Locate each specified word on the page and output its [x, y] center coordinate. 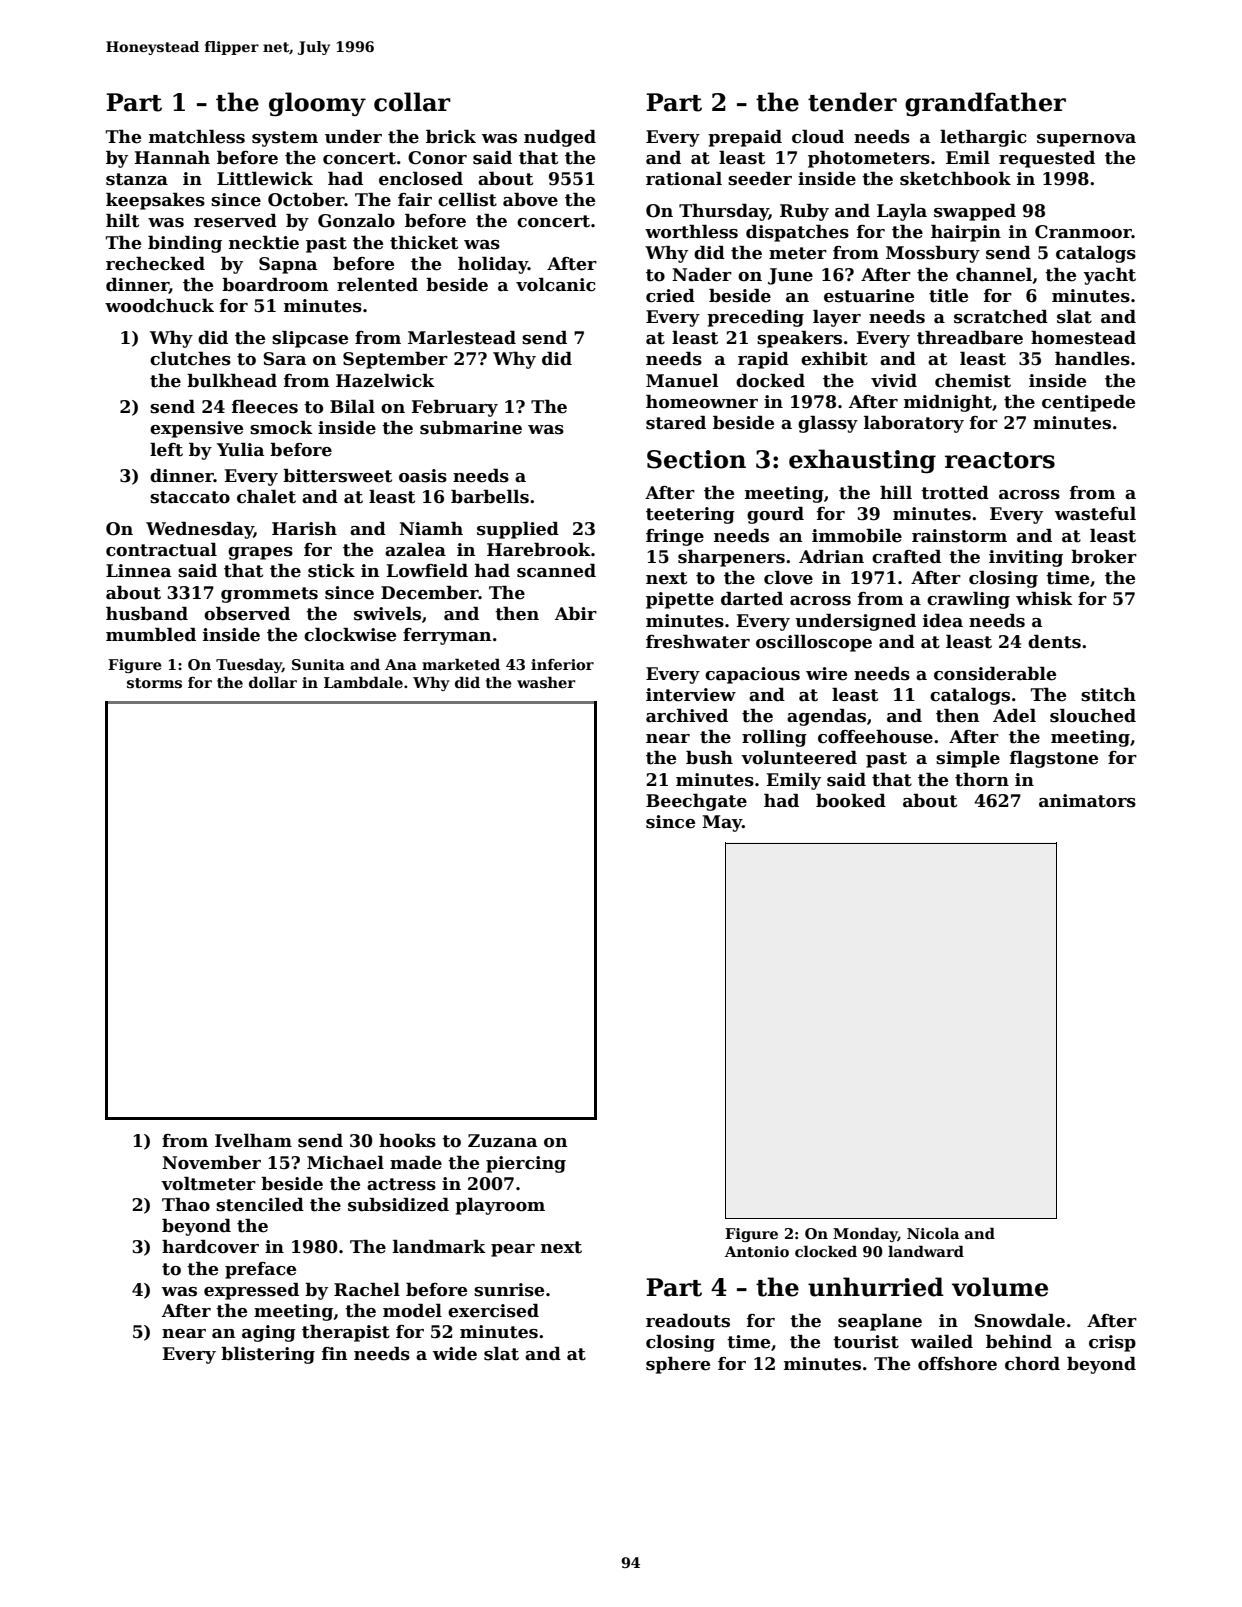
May [722, 823]
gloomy [317, 104]
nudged [560, 138]
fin [334, 1353]
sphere [678, 1365]
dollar [273, 682]
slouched [1093, 716]
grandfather [985, 104]
